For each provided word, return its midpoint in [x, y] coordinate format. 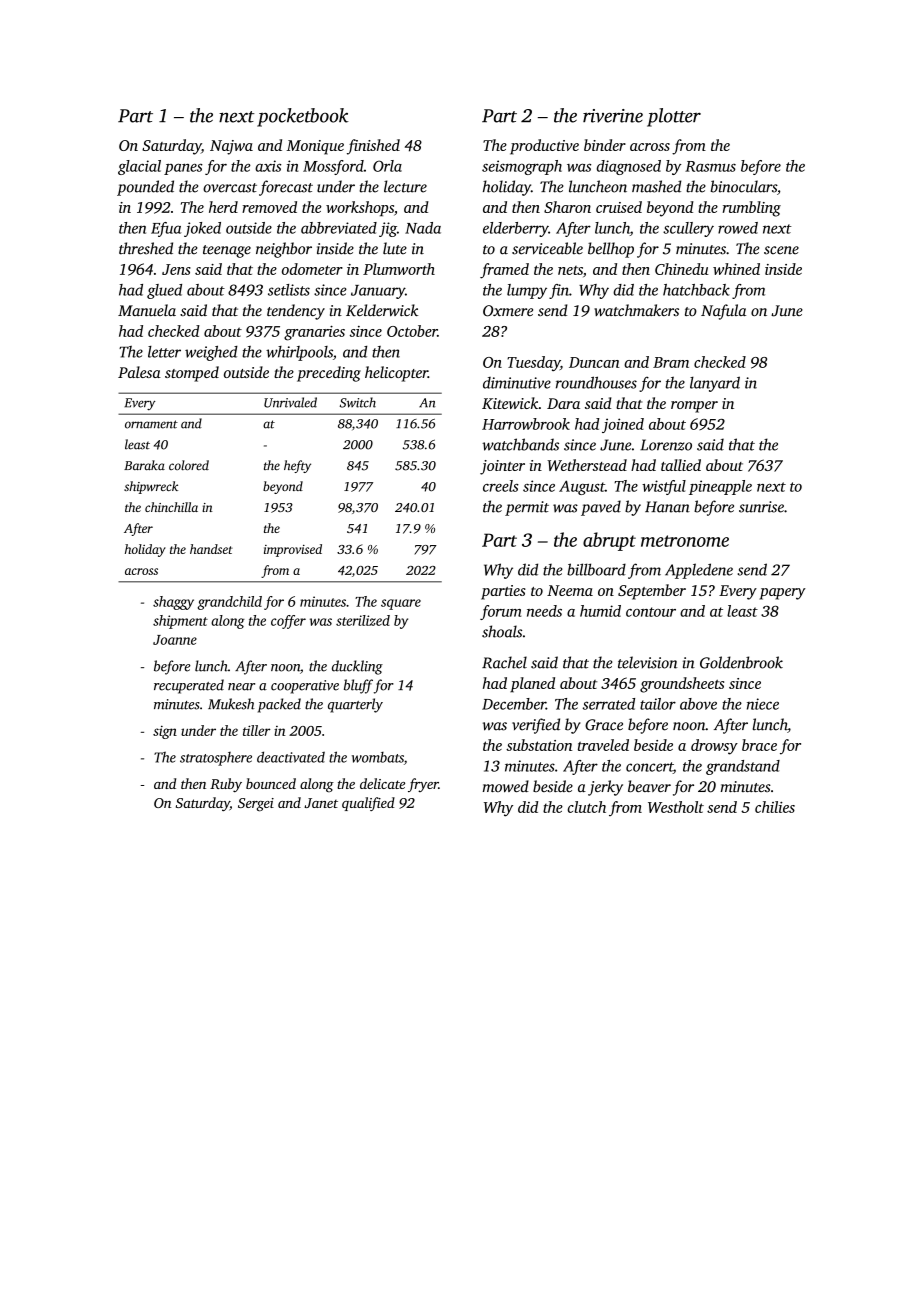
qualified [368, 804]
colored [189, 465]
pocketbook [303, 117]
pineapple [720, 487]
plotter [674, 117]
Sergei [256, 805]
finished [373, 147]
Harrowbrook [526, 424]
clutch [587, 807]
